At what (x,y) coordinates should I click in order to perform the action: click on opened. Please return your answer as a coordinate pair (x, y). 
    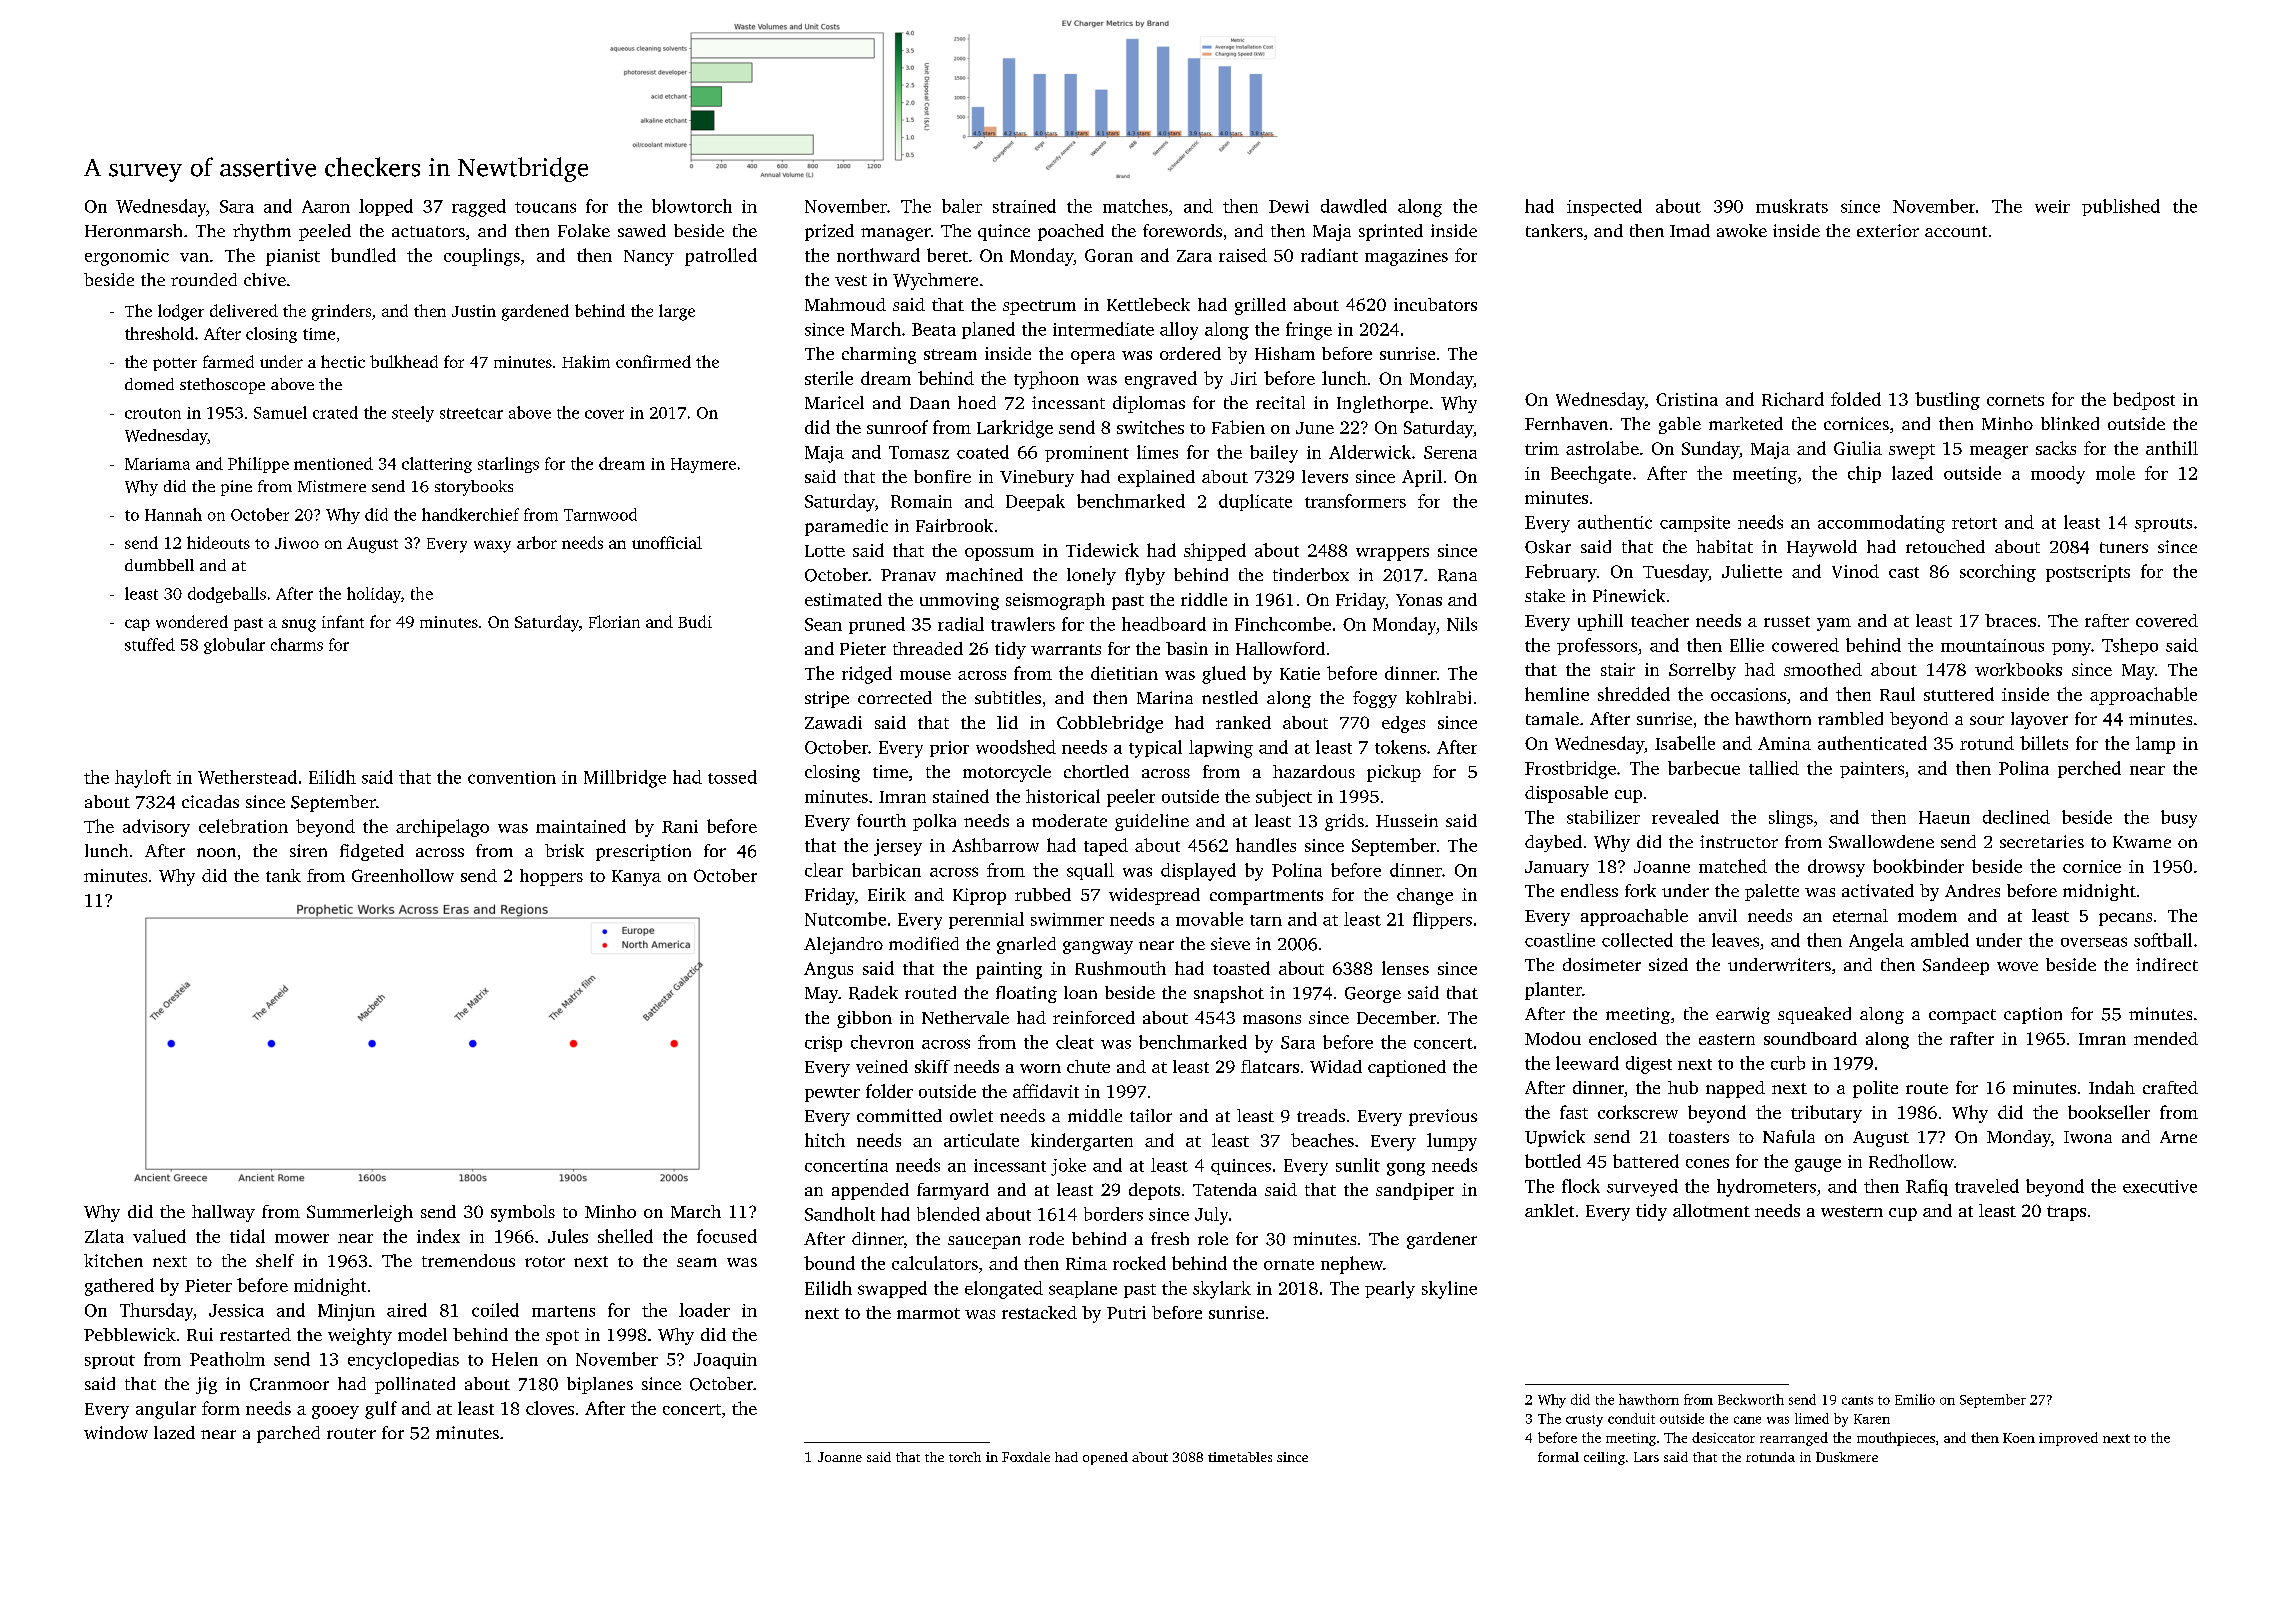
    Looking at the image, I should click on (1105, 1458).
